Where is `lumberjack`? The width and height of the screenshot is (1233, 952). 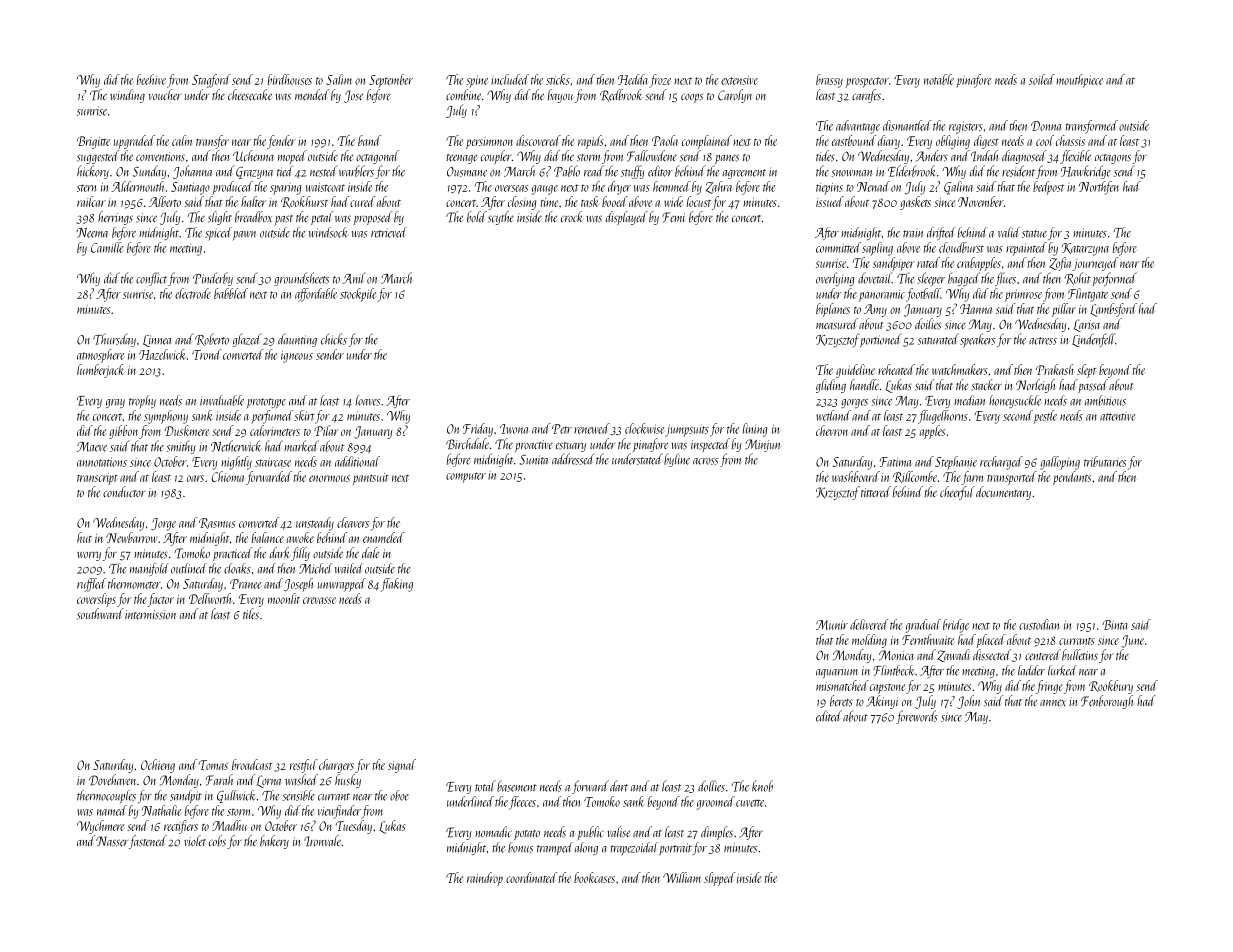
lumberjack is located at coordinates (101, 371).
